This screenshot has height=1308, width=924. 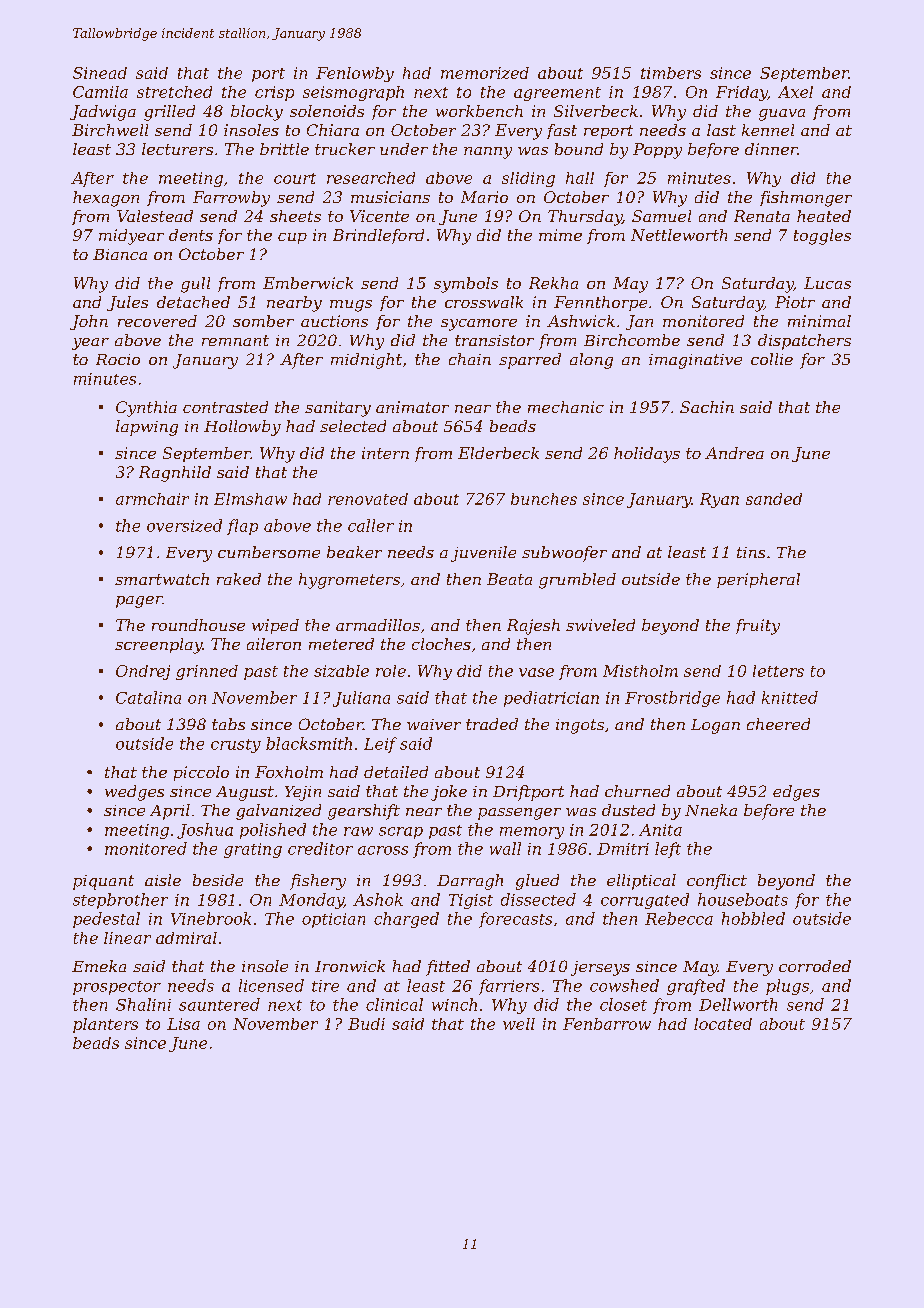 I want to click on John, so click(x=89, y=322).
